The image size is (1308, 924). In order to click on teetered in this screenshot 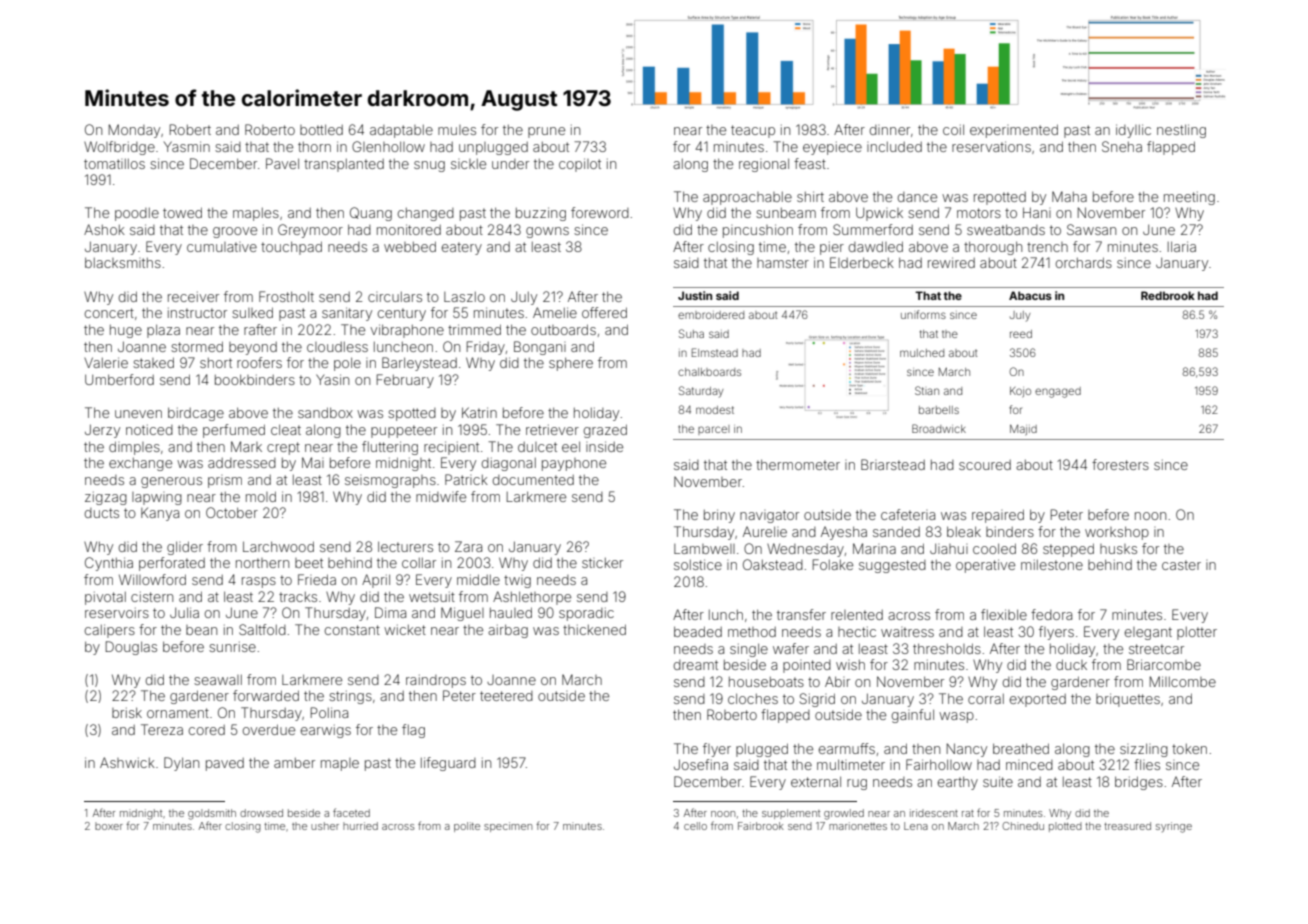, I will do `click(506, 696)`.
